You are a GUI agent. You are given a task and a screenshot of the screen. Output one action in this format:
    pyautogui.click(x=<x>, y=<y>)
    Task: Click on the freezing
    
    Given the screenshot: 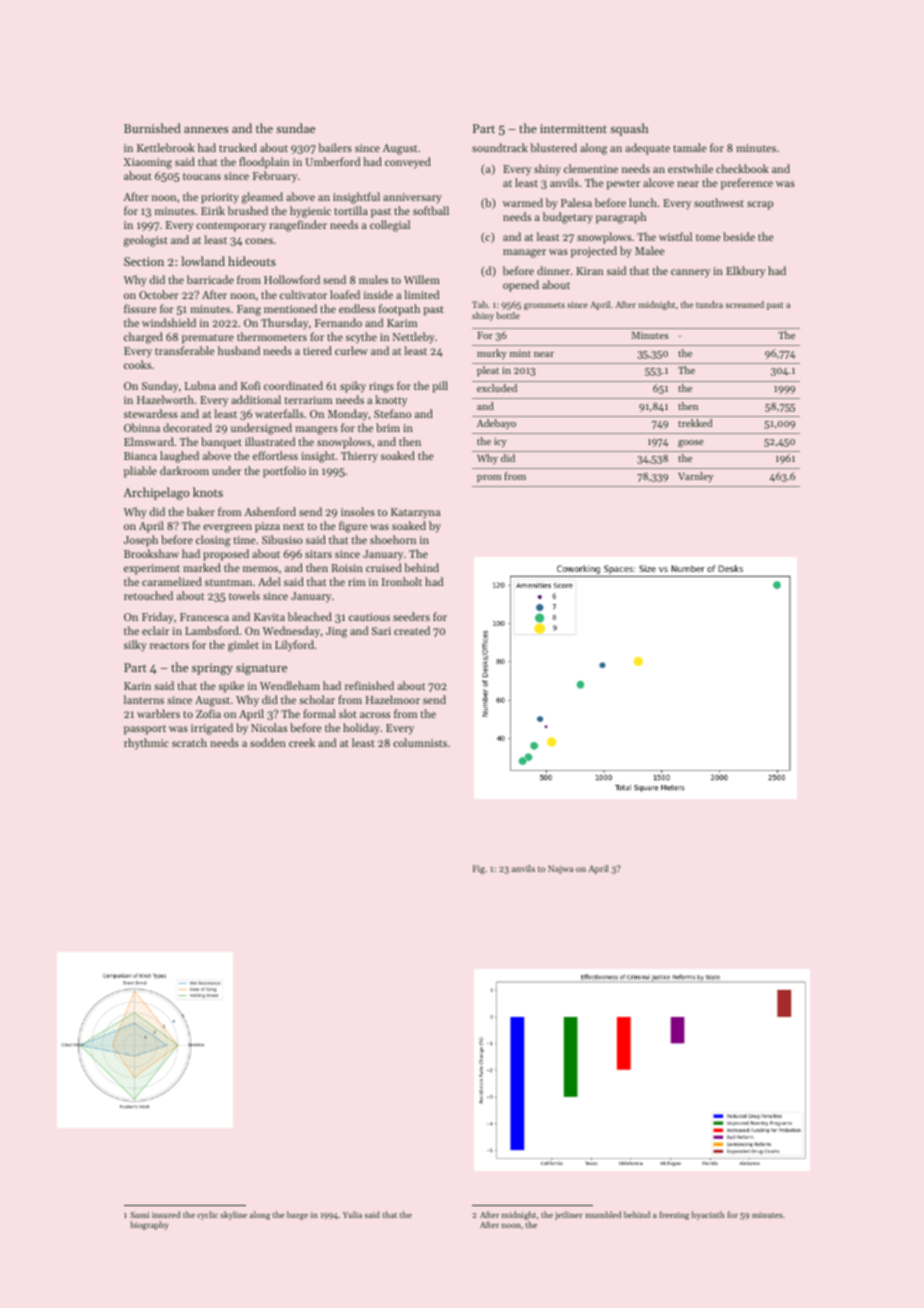 What is the action you would take?
    pyautogui.click(x=674, y=1215)
